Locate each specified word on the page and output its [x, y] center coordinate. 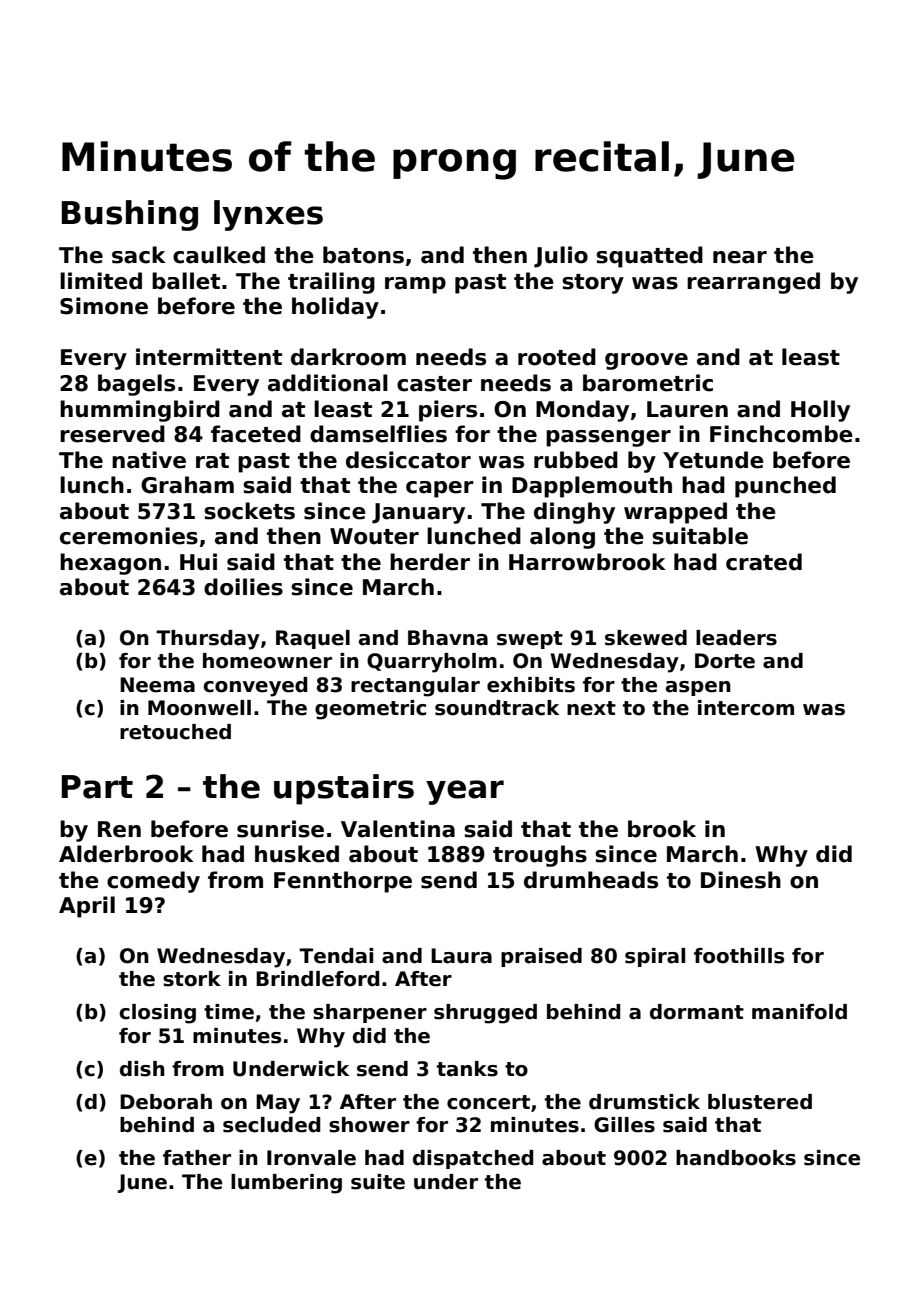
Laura [461, 956]
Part [97, 787]
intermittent [209, 357]
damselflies [378, 434]
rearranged [753, 283]
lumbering [286, 1184]
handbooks [736, 1158]
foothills [739, 956]
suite [378, 1182]
